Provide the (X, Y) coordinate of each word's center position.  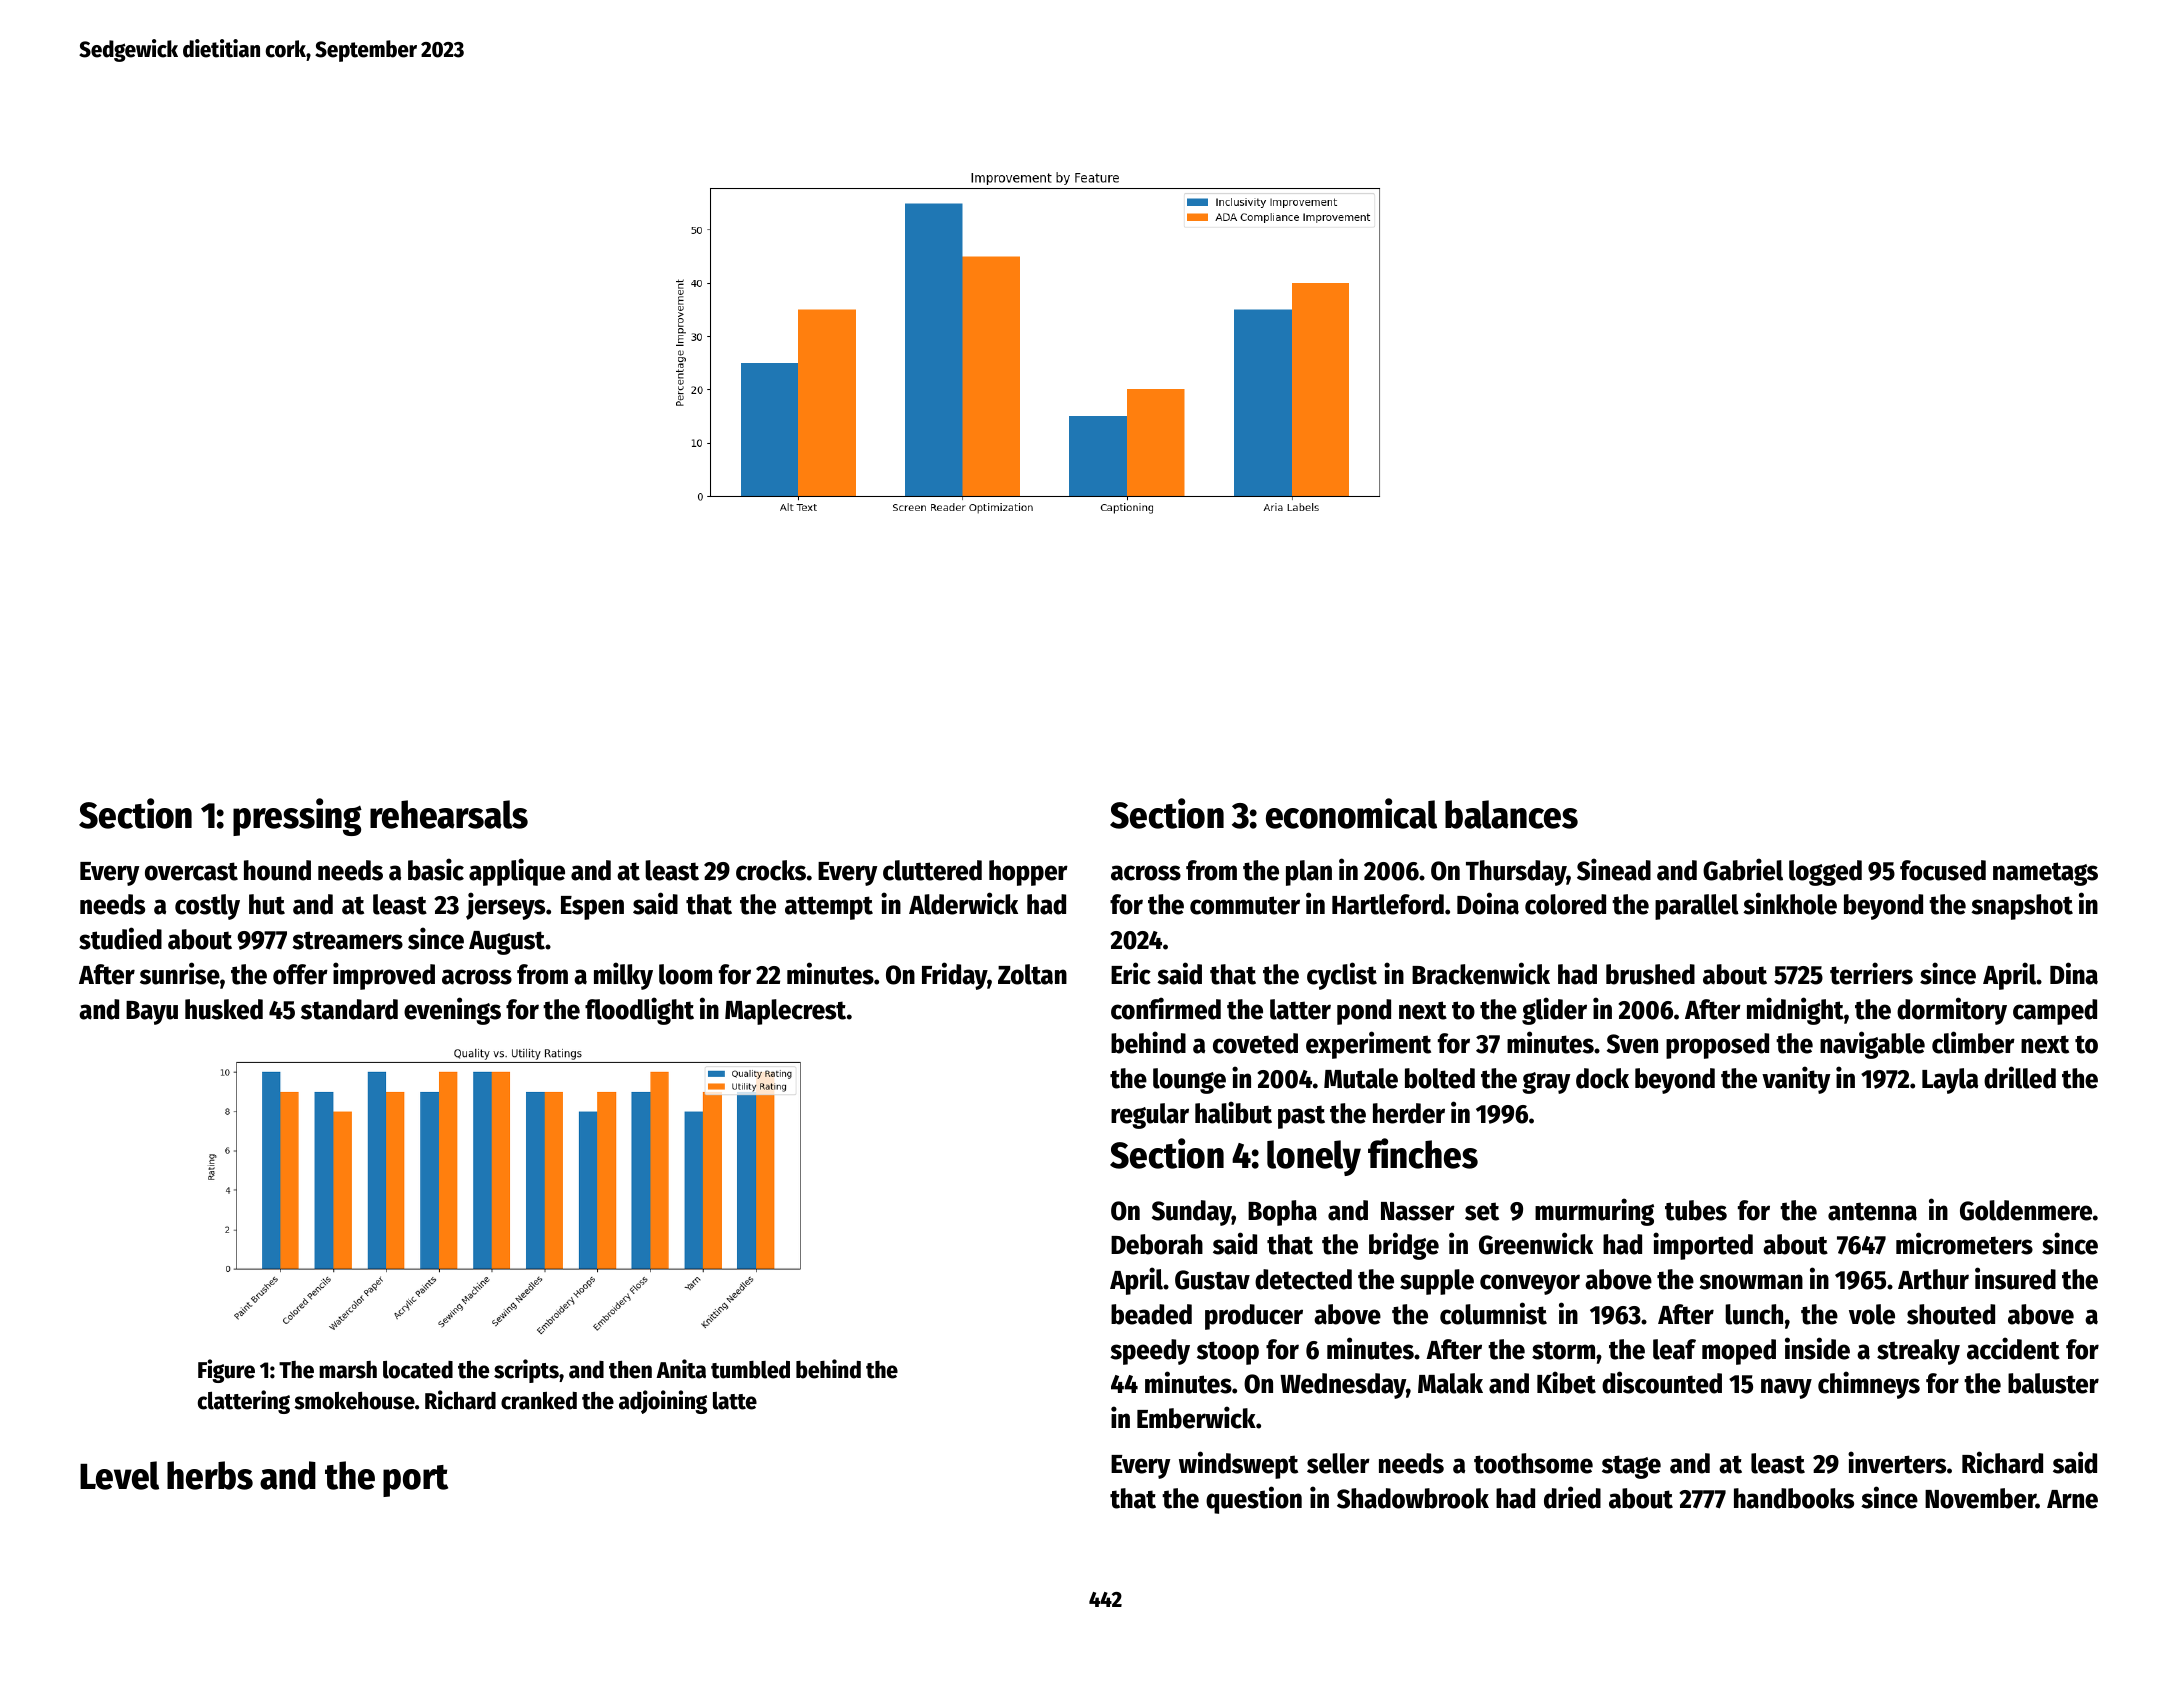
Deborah (1157, 1244)
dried (1572, 1497)
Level (119, 1475)
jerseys (505, 906)
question (1254, 1500)
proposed (1717, 1046)
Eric (1131, 973)
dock (1602, 1078)
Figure (226, 1371)
